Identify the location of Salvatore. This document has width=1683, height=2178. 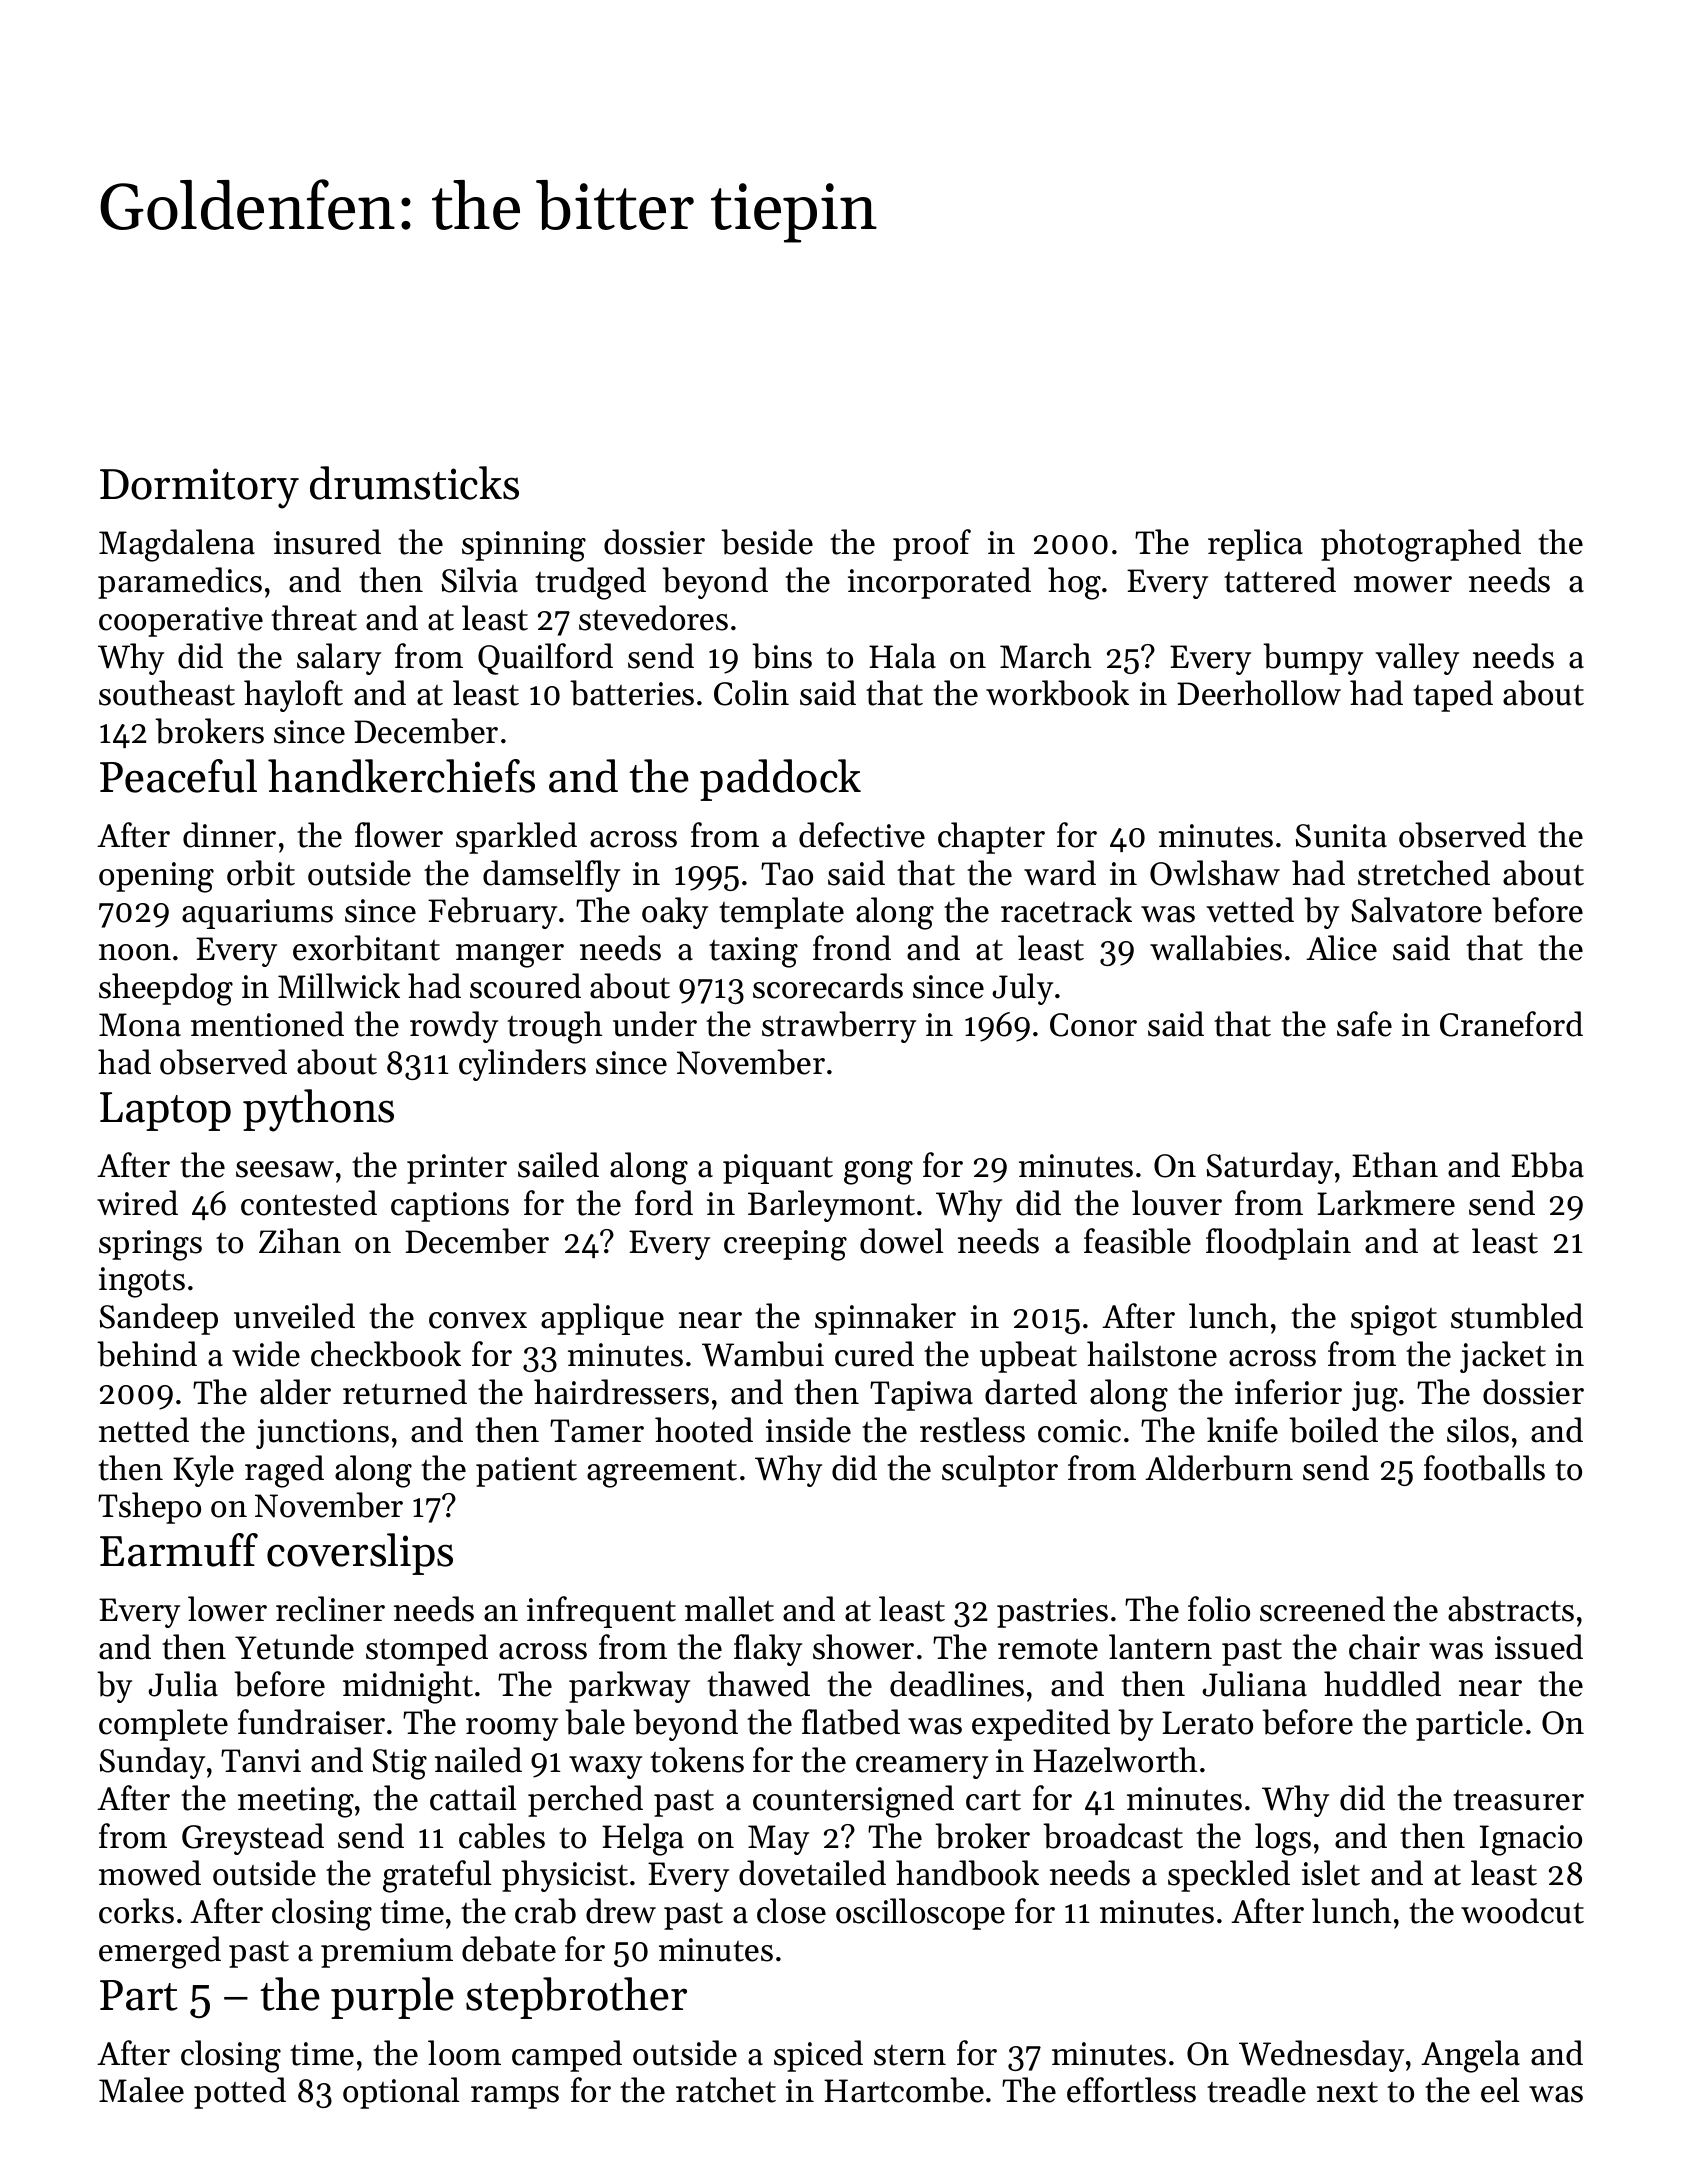
(1417, 910).
